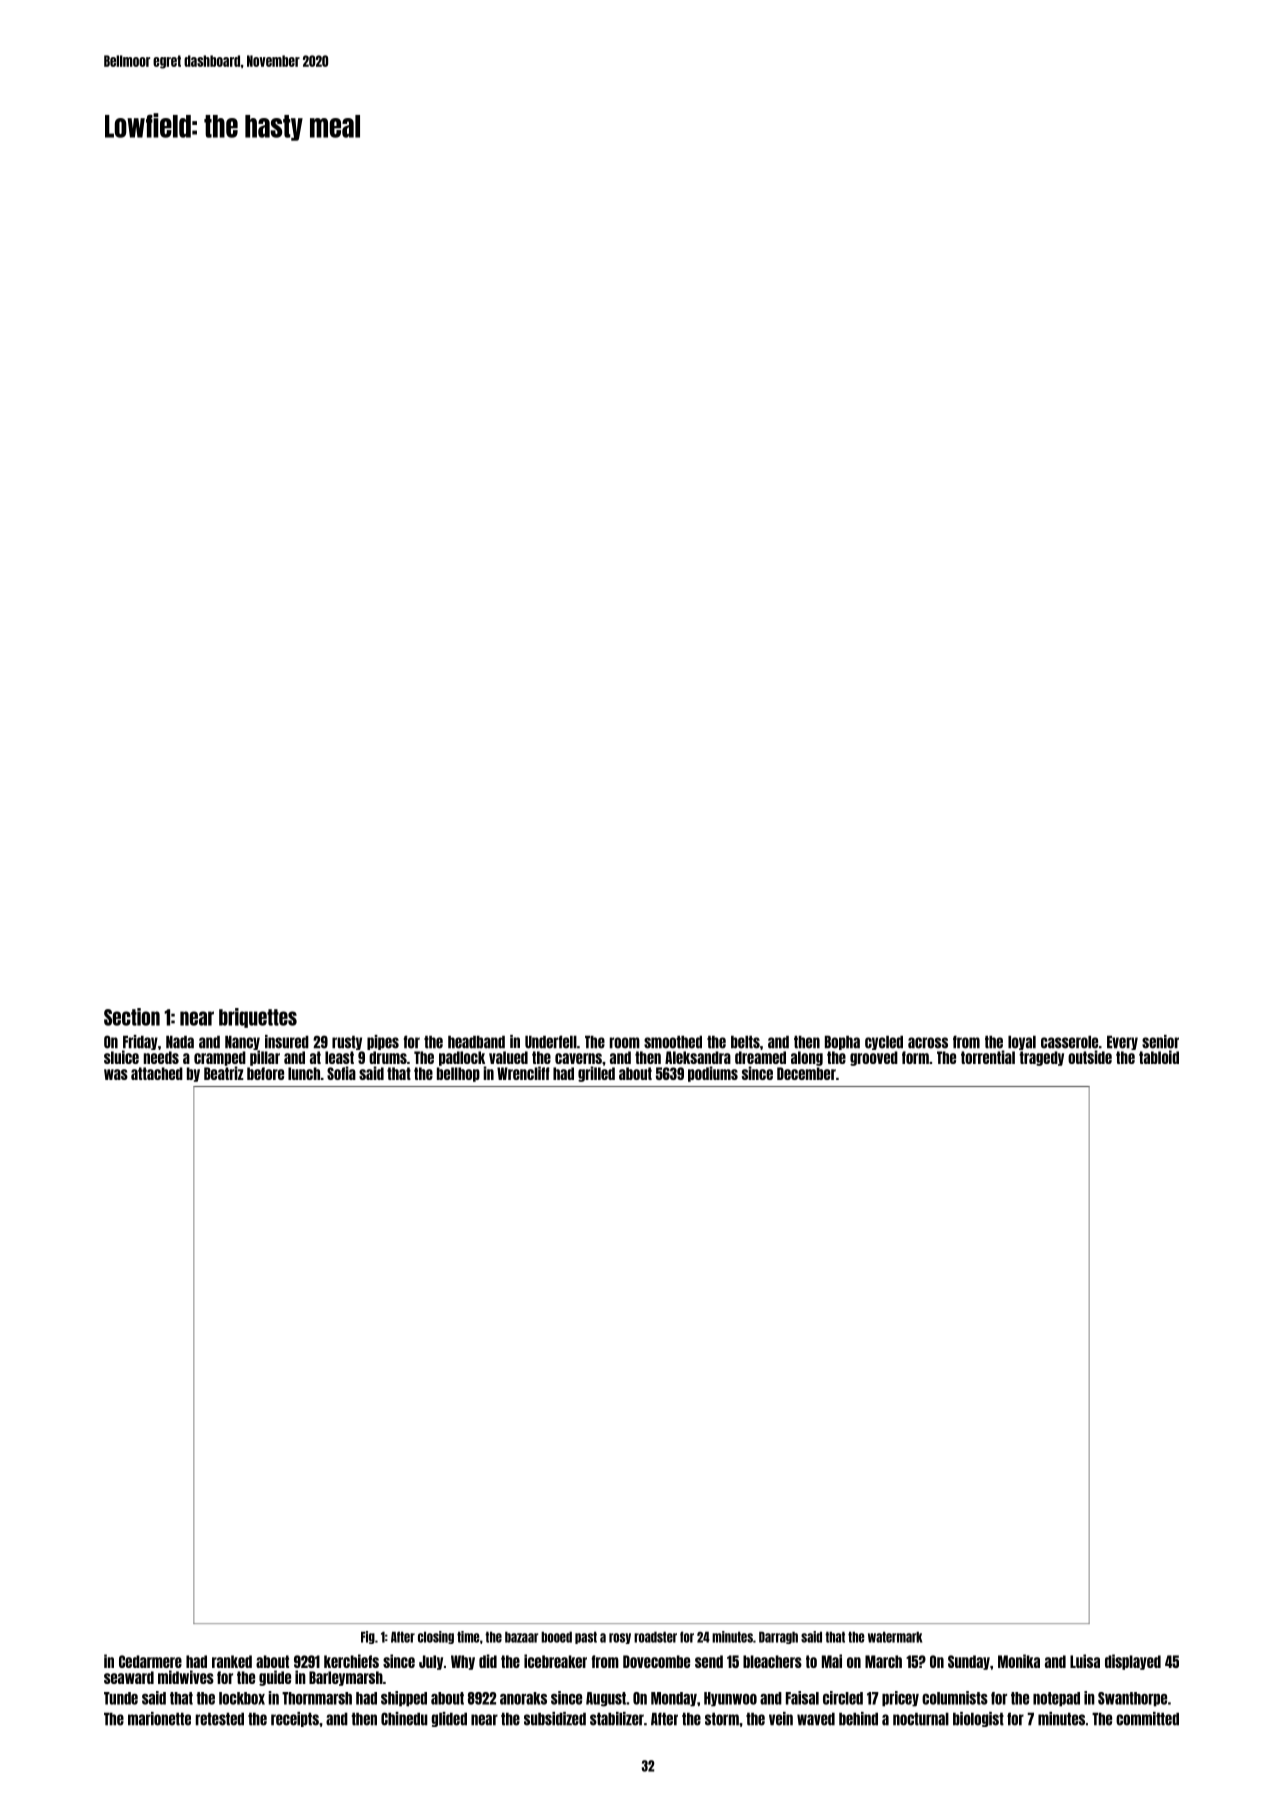 The height and width of the screenshot is (1815, 1283). Describe the element at coordinates (1041, 1058) in the screenshot. I see `tragedy` at that location.
